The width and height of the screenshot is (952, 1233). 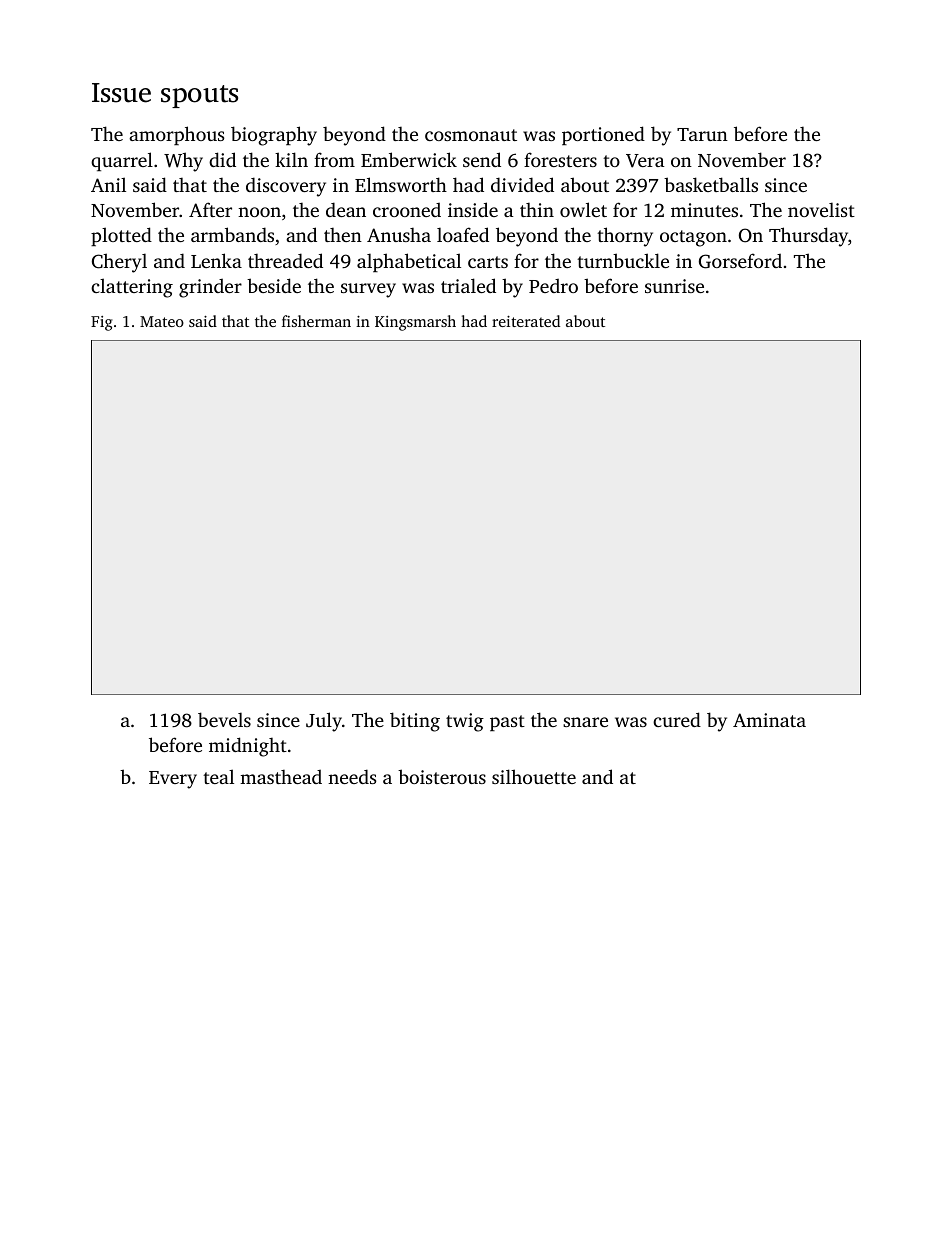 What do you see at coordinates (199, 96) in the screenshot?
I see `spouts` at bounding box center [199, 96].
